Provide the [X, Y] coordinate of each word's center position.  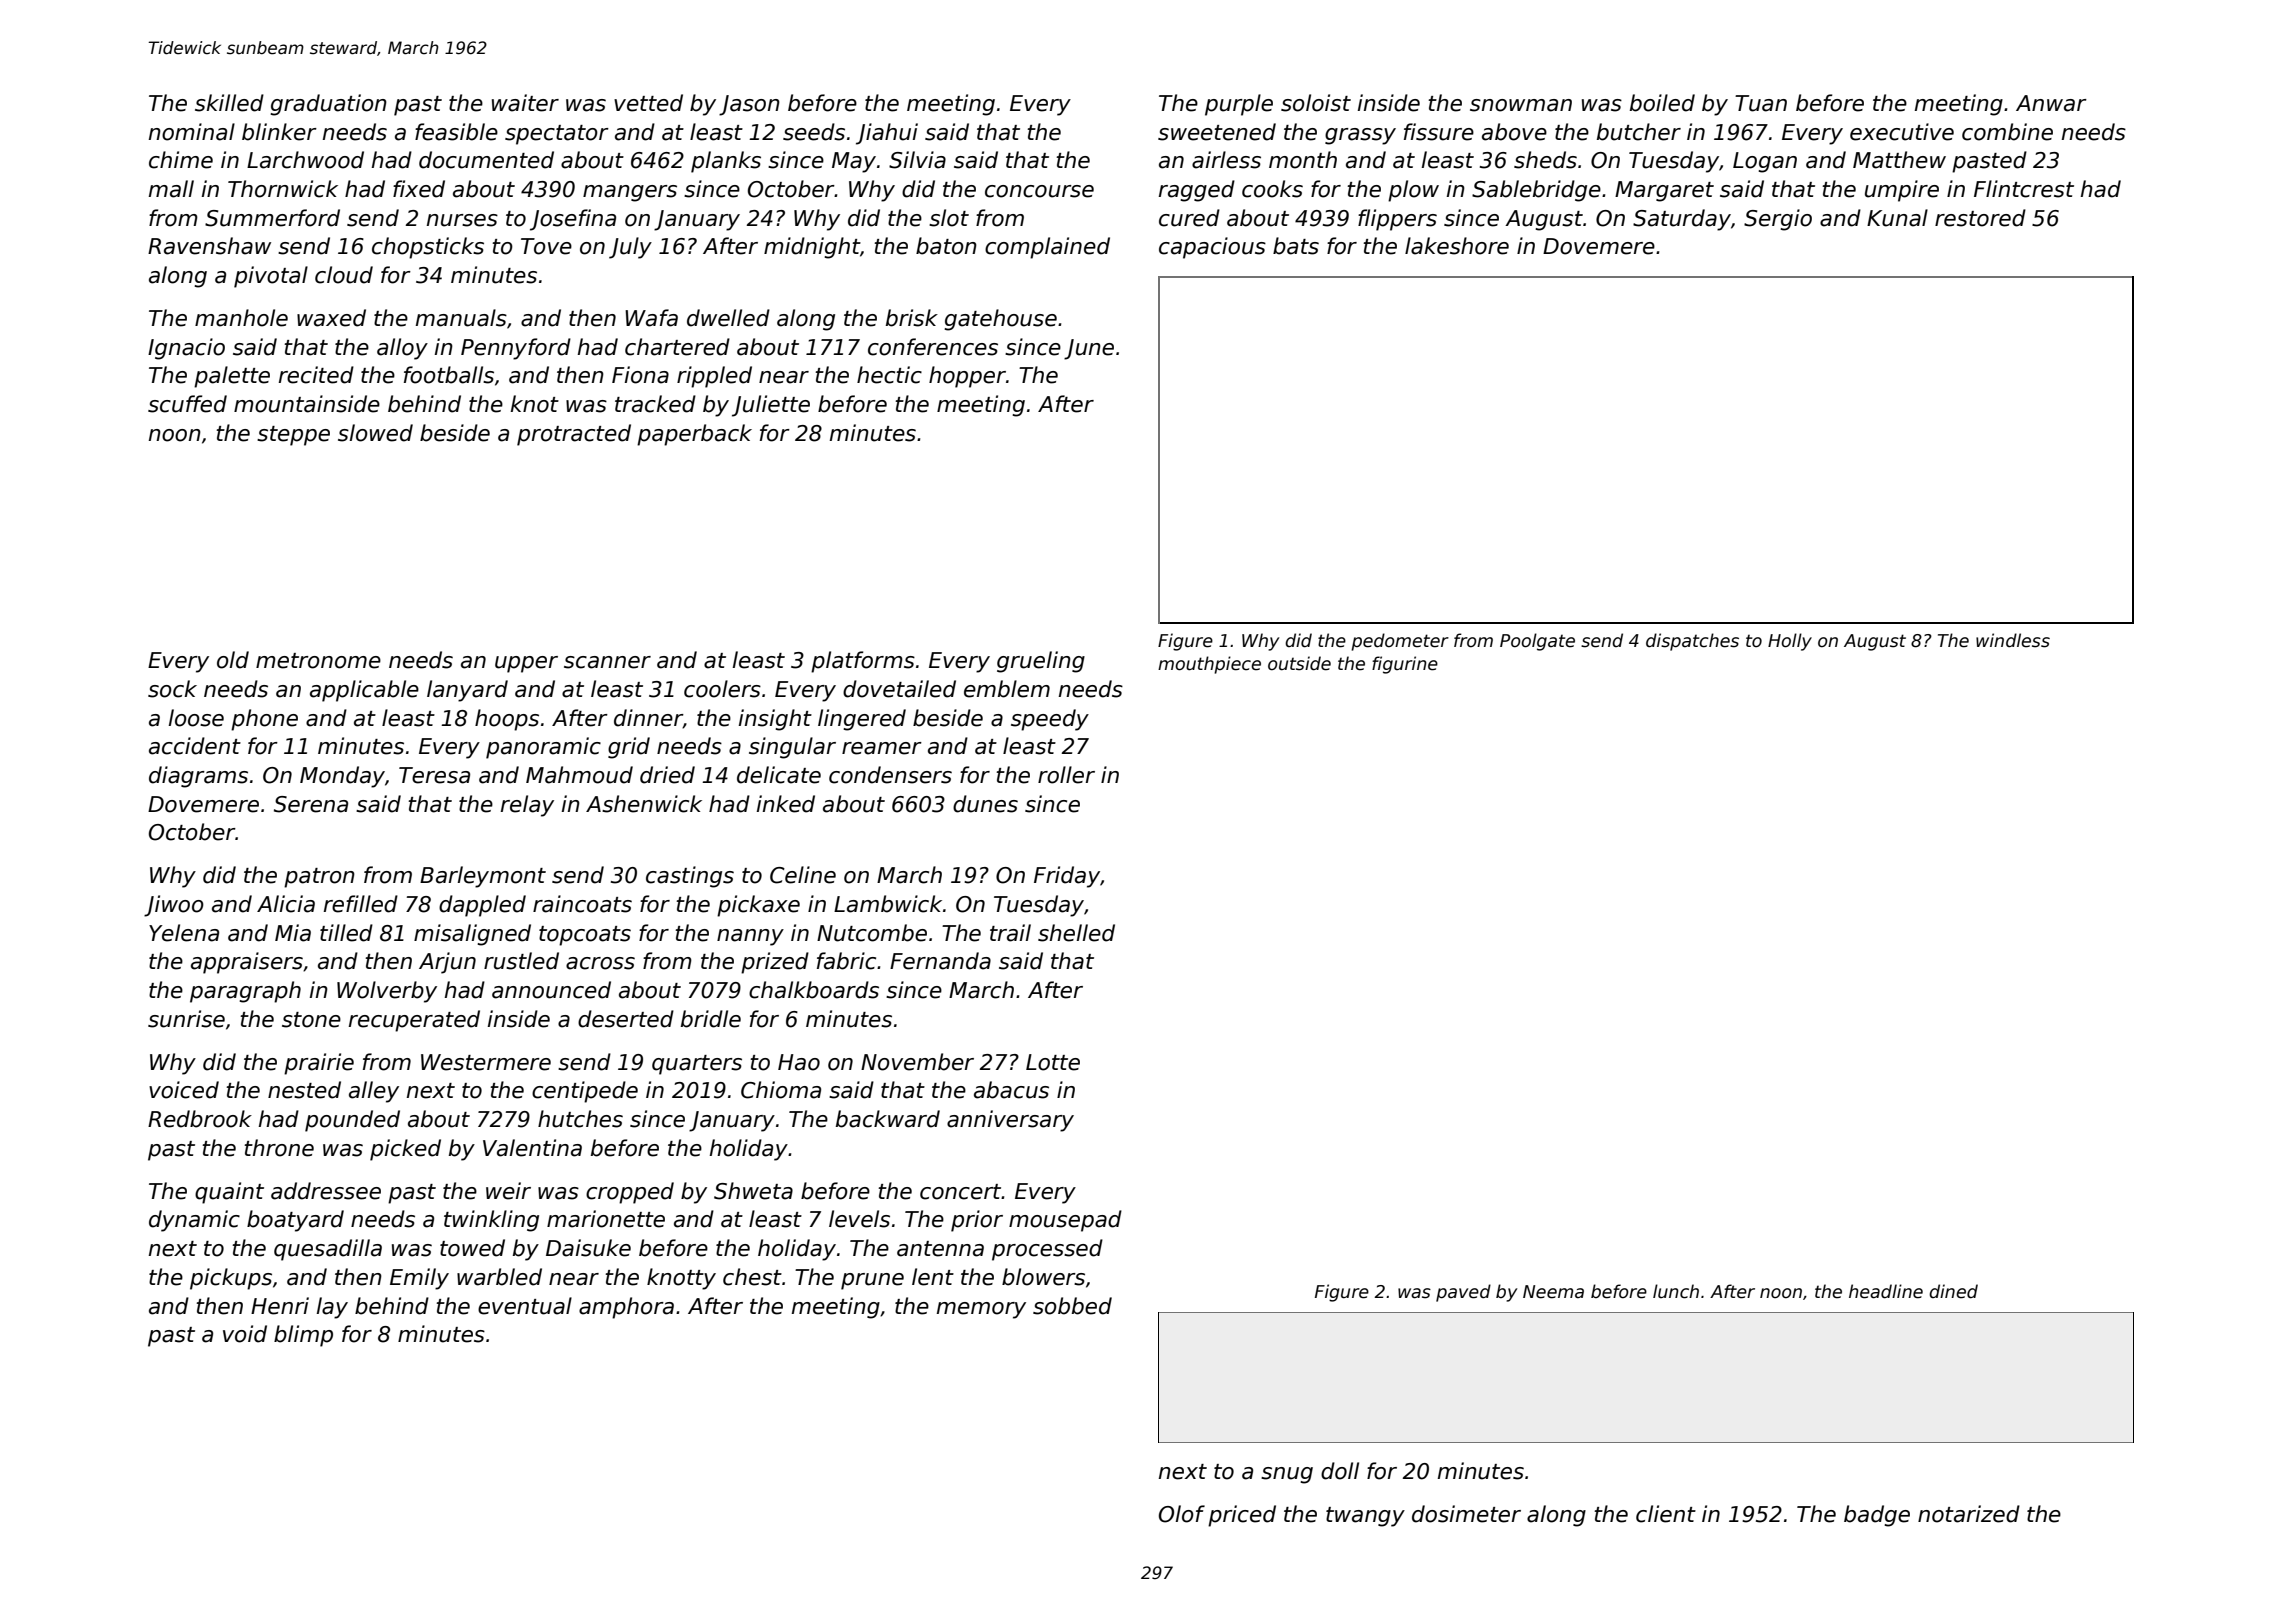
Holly [1790, 642]
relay [527, 806]
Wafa [651, 318]
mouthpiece [1209, 665]
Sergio [1778, 220]
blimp [303, 1336]
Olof [1182, 1514]
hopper [967, 377]
